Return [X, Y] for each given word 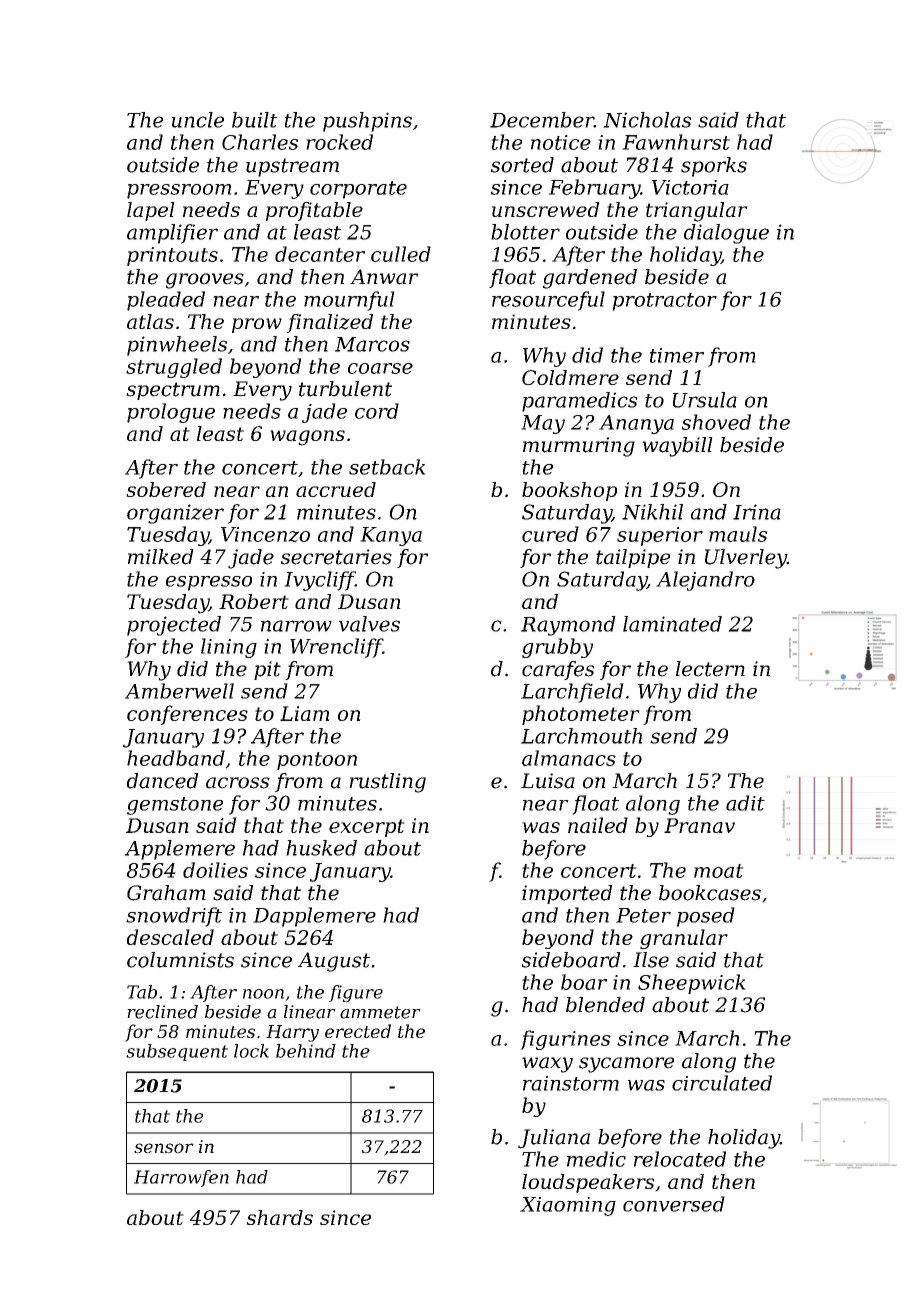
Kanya [391, 536]
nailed [598, 825]
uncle [198, 120]
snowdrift [174, 917]
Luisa [548, 781]
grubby [557, 648]
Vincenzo [265, 534]
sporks [714, 167]
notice [561, 142]
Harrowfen [181, 1178]
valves [369, 624]
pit [267, 670]
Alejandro [705, 581]
